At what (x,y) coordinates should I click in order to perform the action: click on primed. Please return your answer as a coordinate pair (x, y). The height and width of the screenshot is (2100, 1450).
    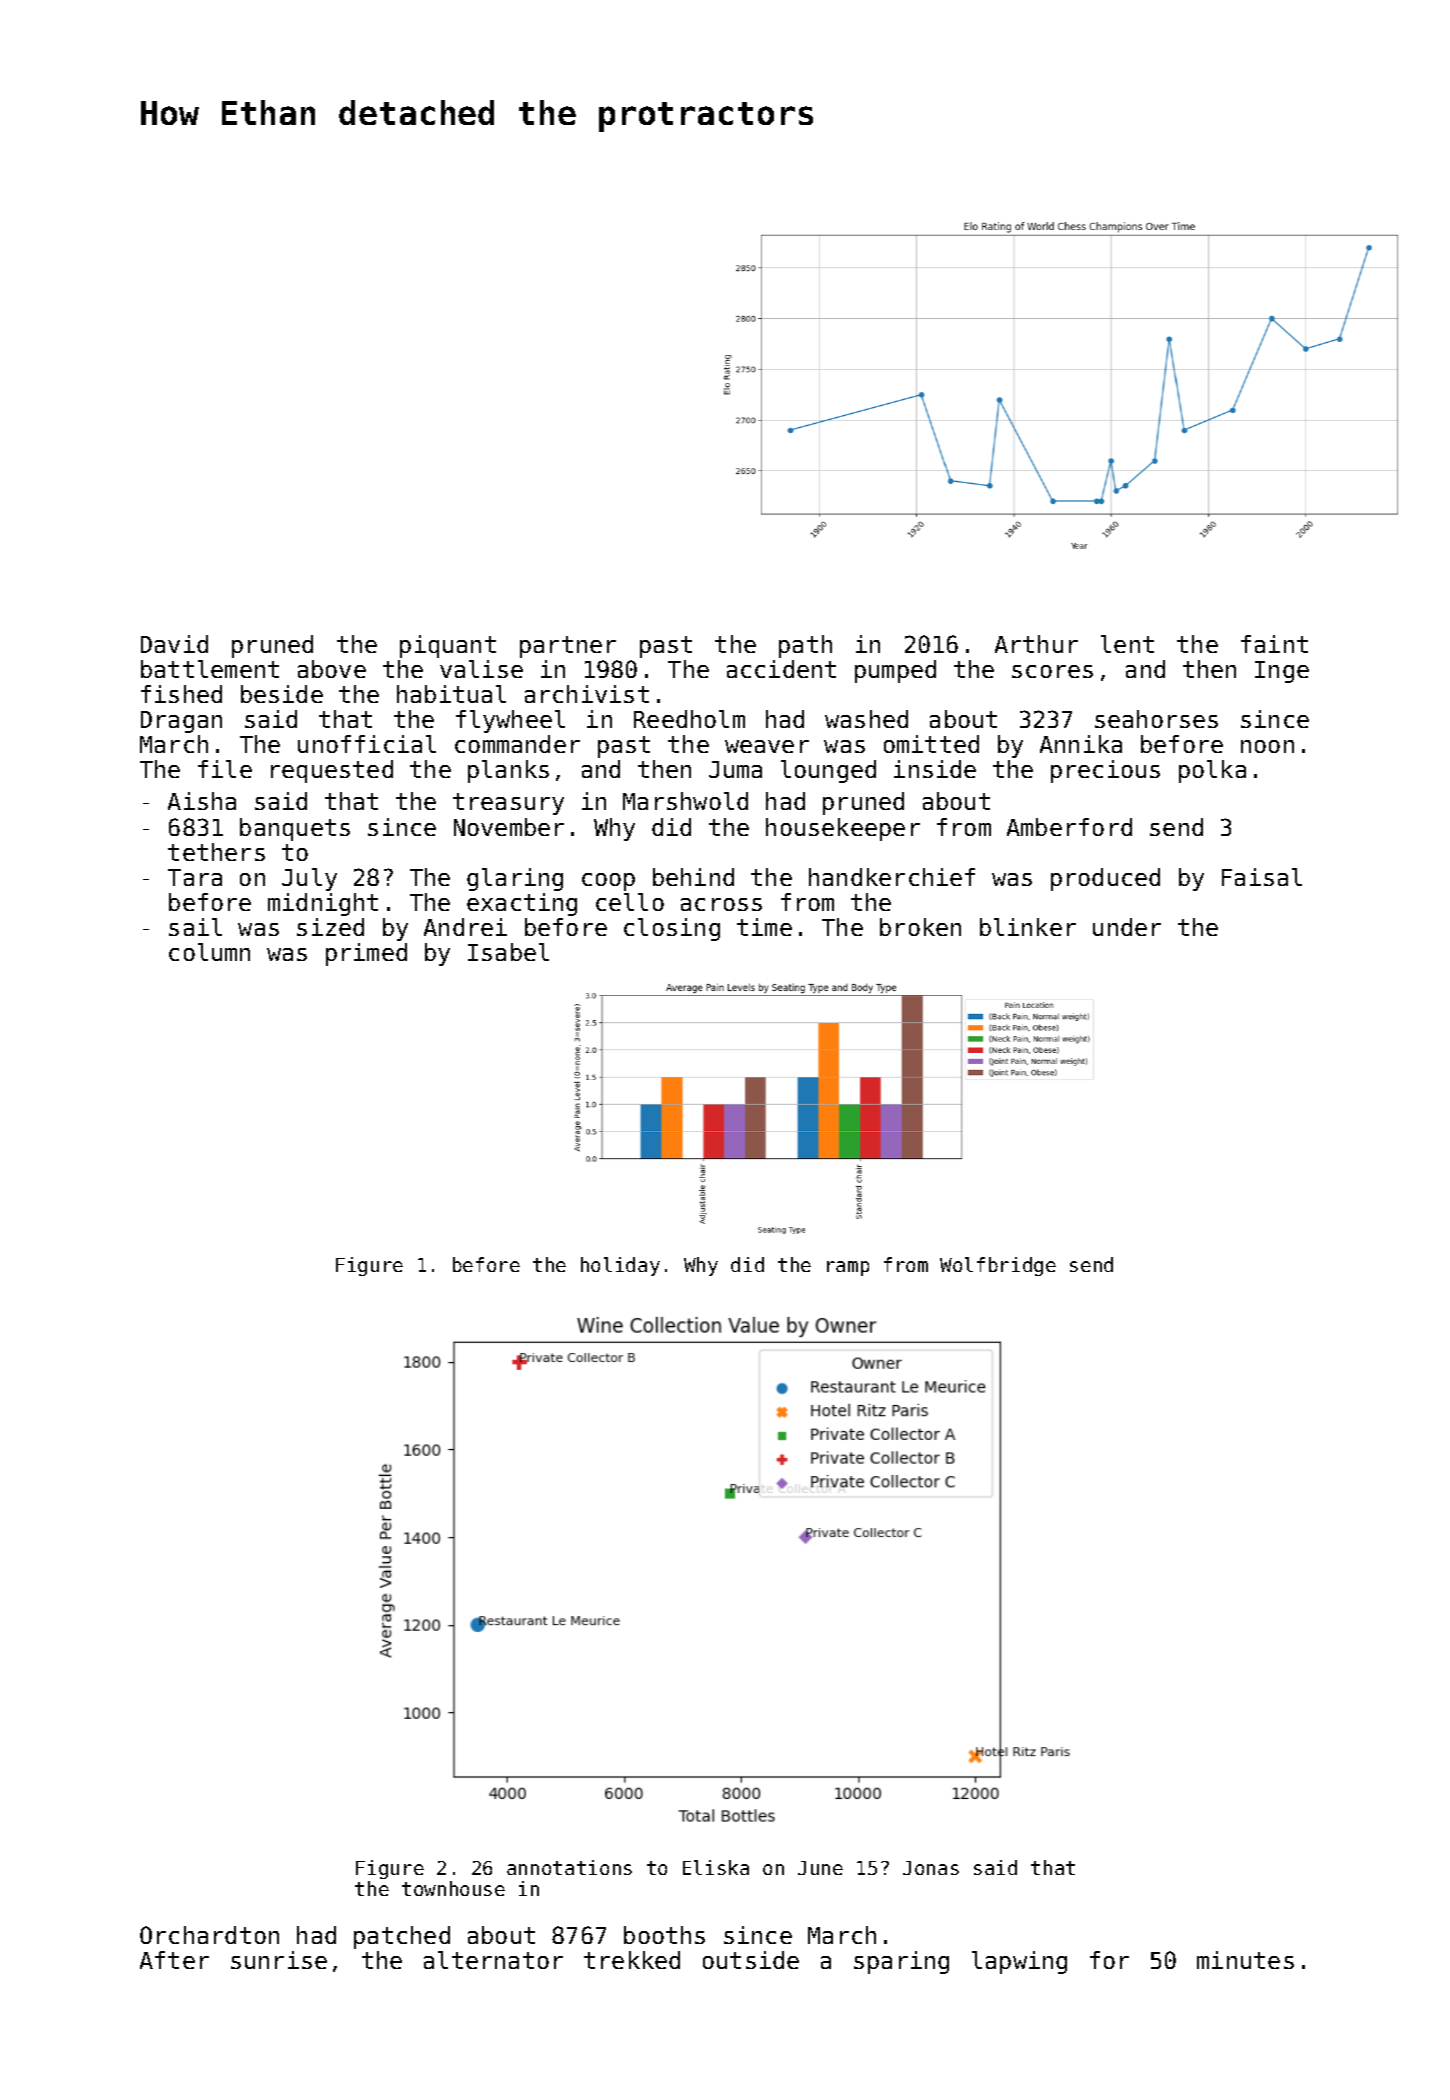
    Looking at the image, I should click on (366, 954).
